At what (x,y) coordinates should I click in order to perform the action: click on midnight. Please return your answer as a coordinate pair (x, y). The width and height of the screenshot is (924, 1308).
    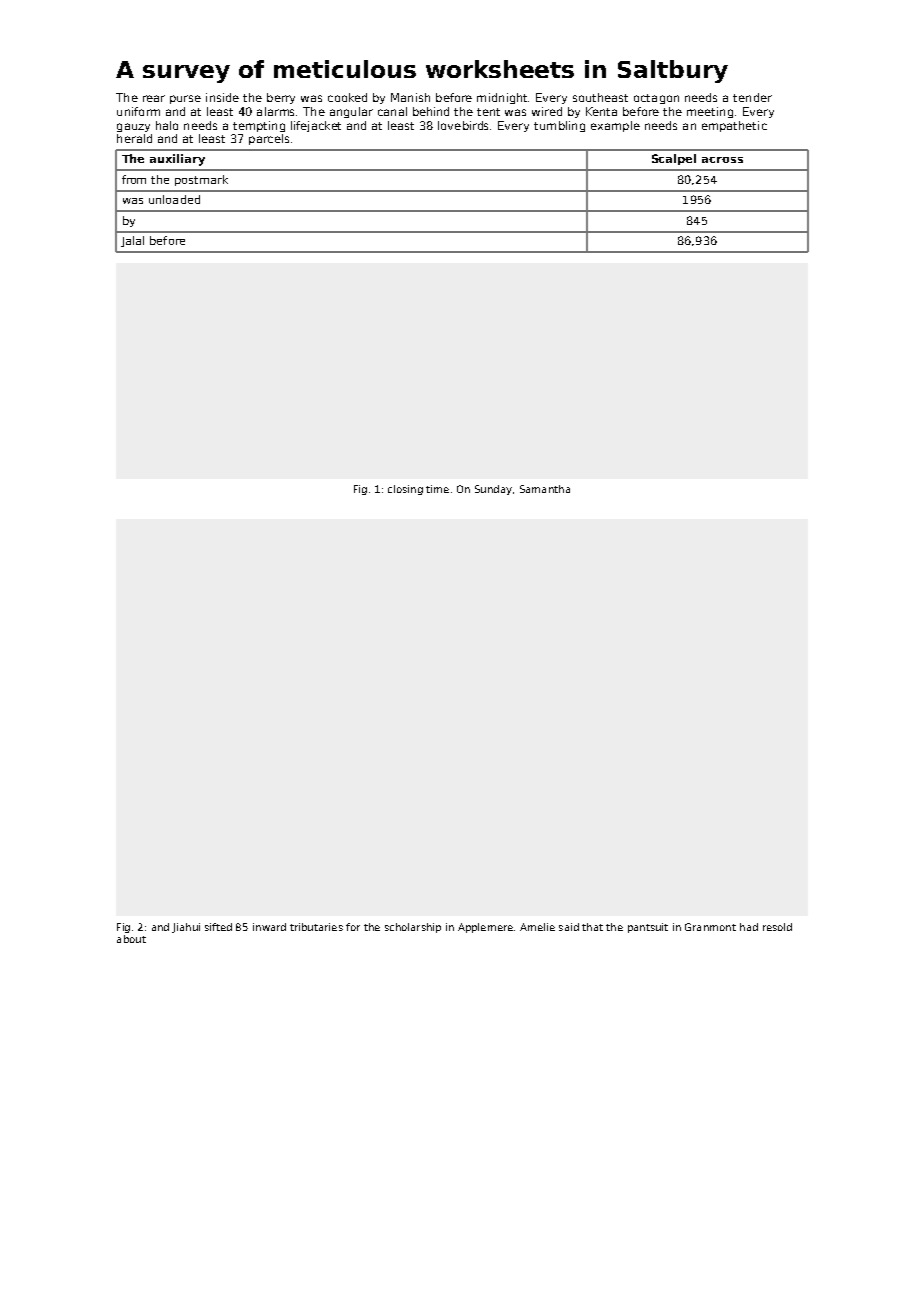
    Looking at the image, I should click on (503, 98).
